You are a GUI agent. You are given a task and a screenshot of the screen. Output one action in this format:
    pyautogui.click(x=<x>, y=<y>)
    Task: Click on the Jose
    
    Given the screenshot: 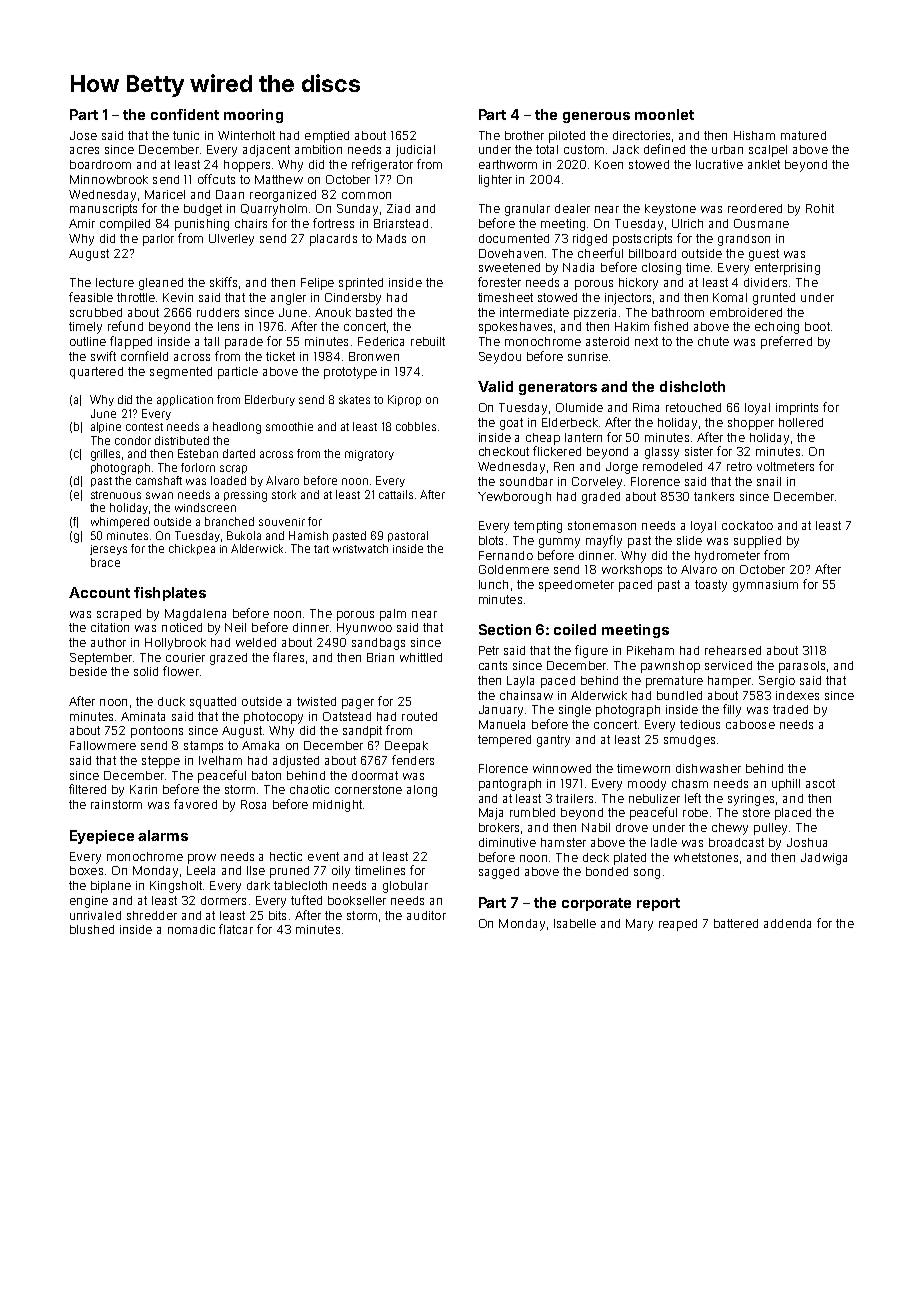 What is the action you would take?
    pyautogui.click(x=83, y=135)
